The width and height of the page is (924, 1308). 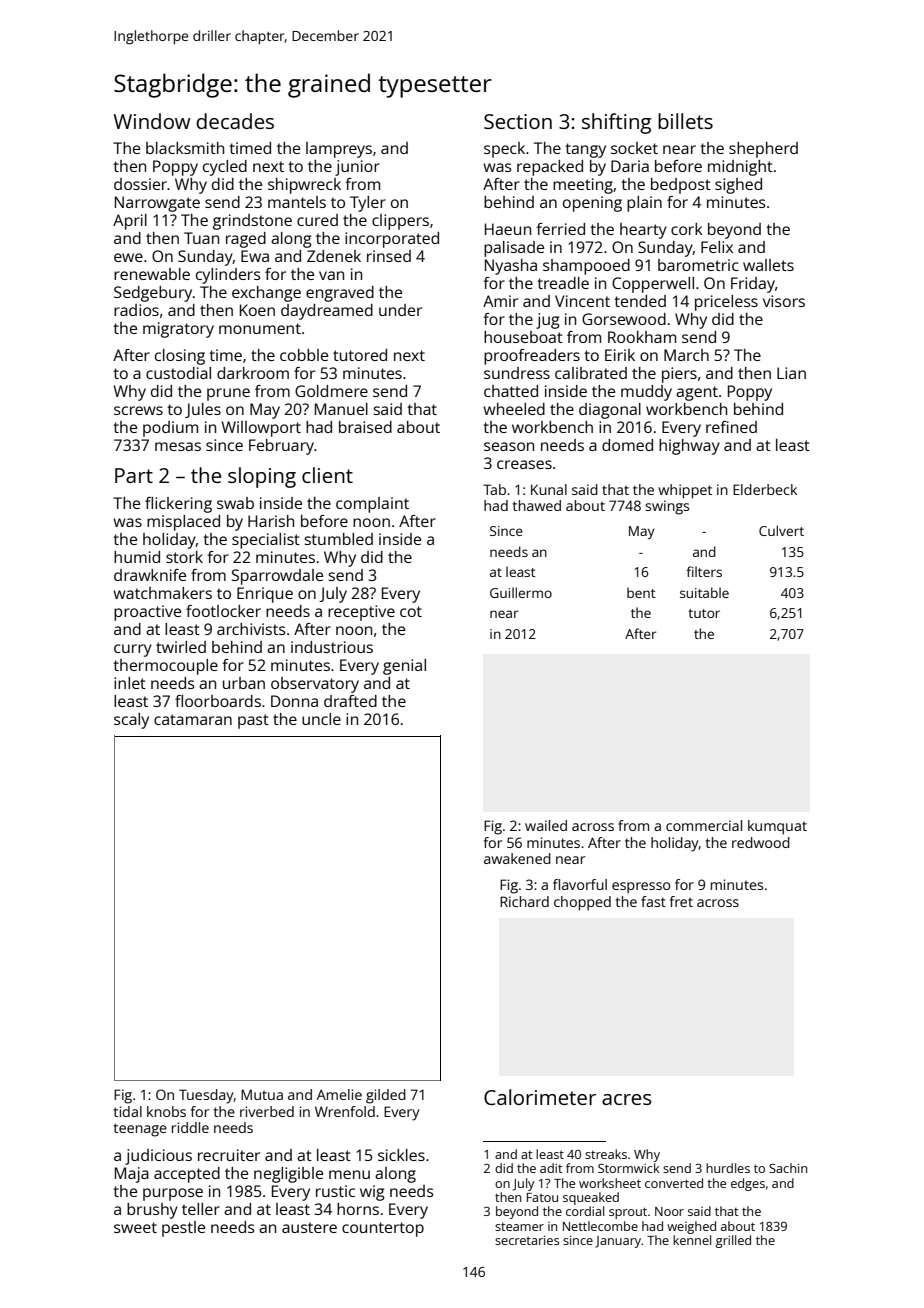 What do you see at coordinates (130, 222) in the page?
I see `April` at bounding box center [130, 222].
